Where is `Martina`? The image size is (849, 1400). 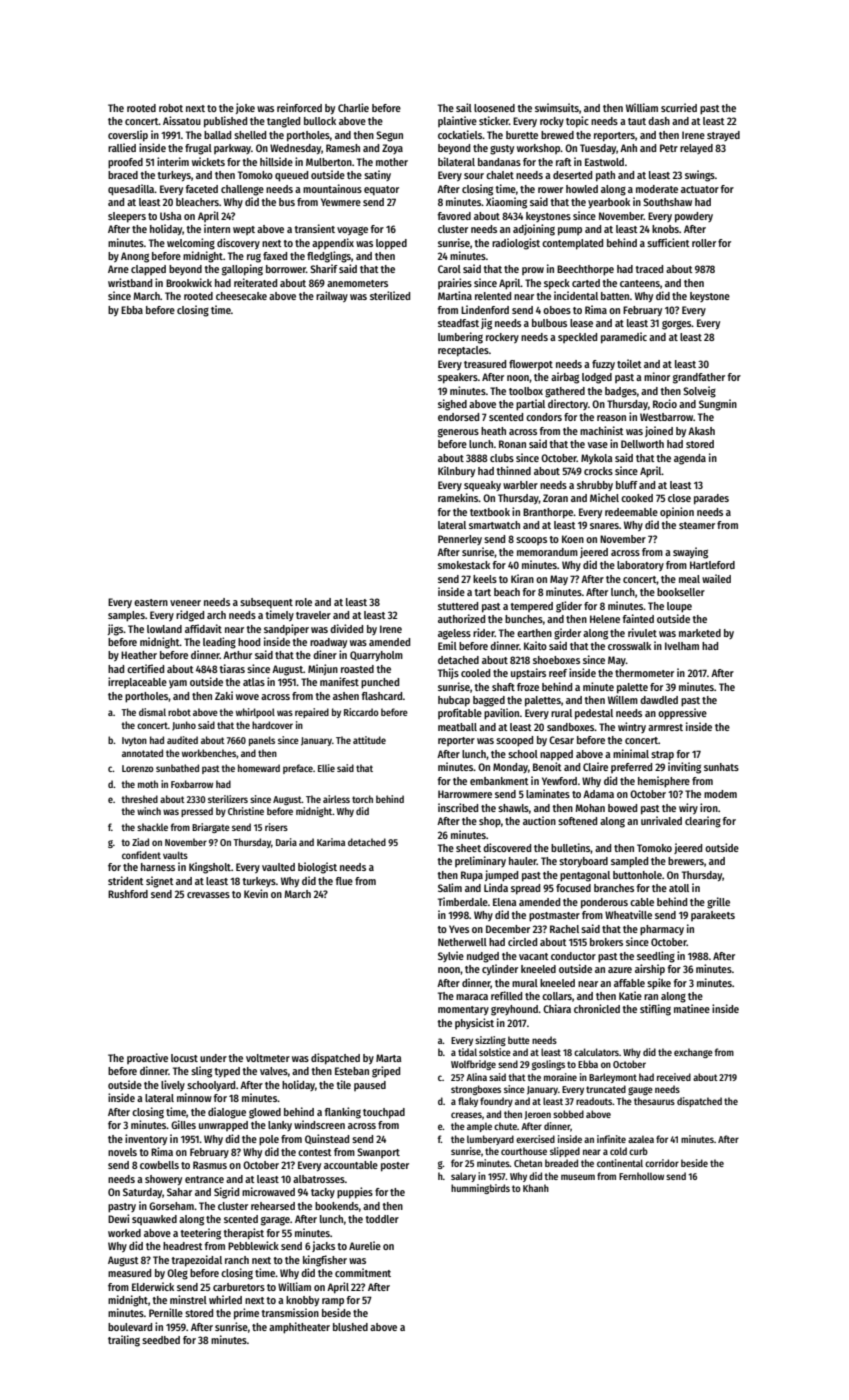 Martina is located at coordinates (455, 295).
